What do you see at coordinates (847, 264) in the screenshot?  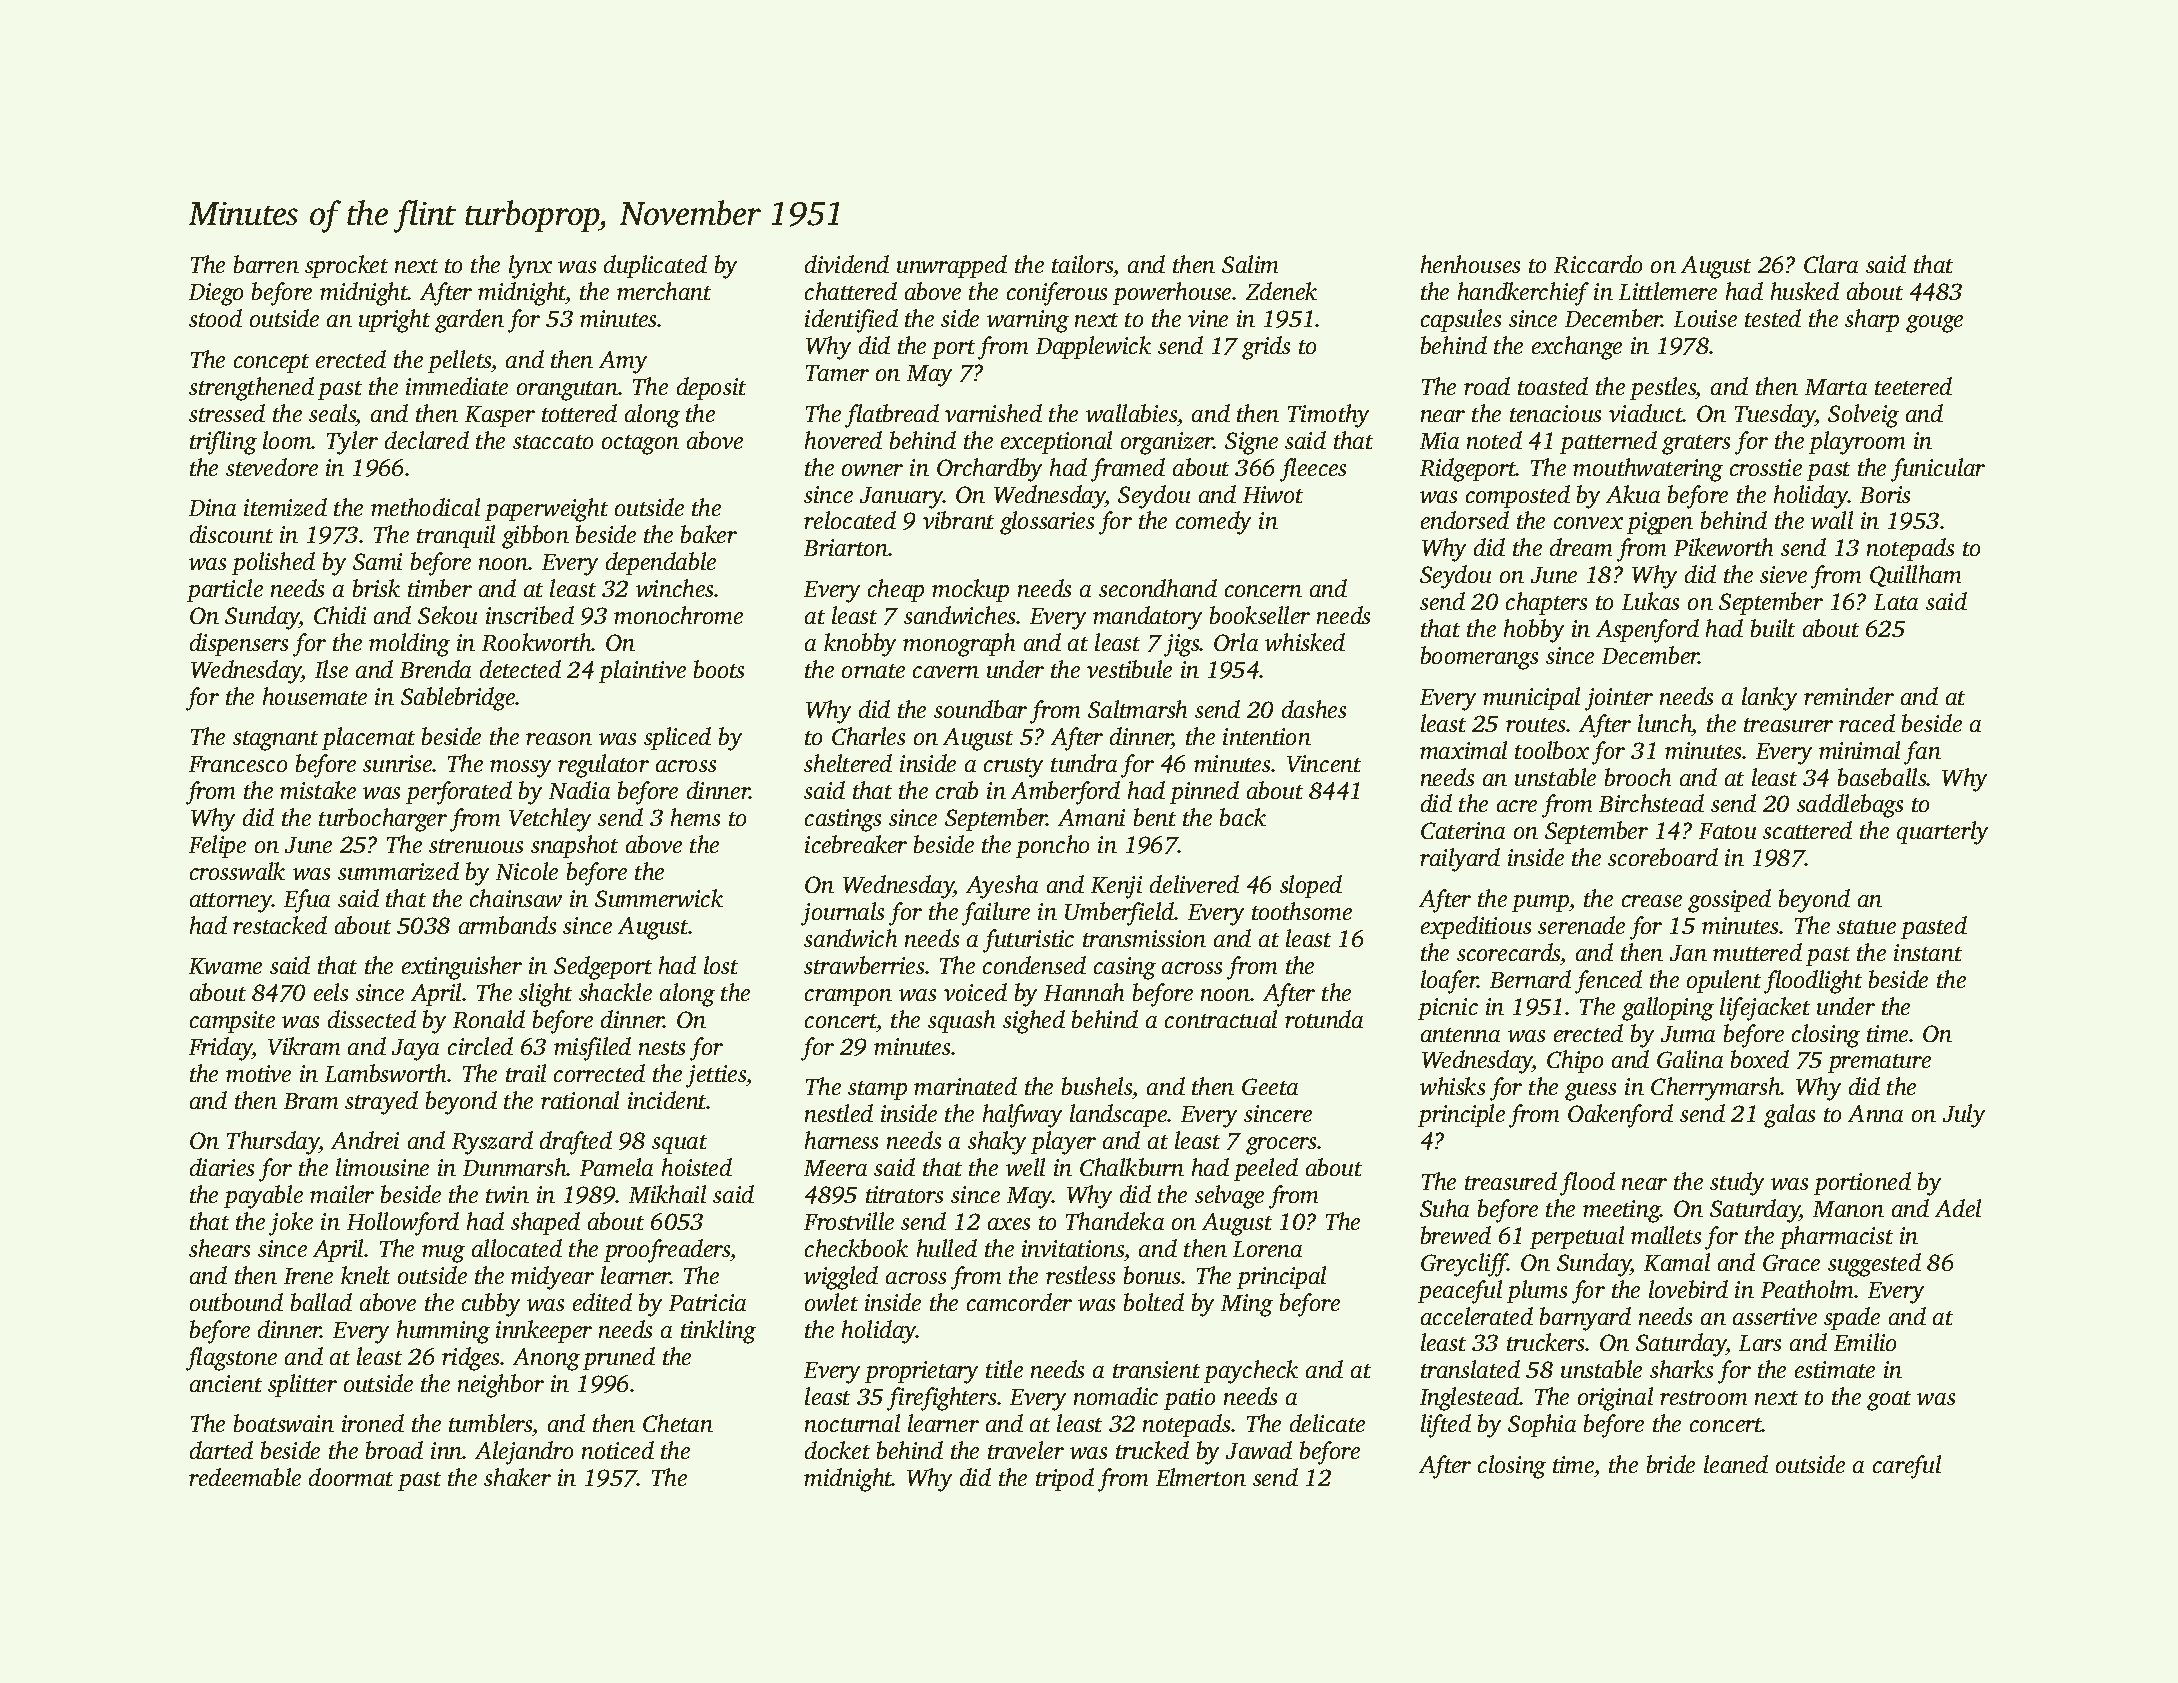 I see `dividend` at bounding box center [847, 264].
